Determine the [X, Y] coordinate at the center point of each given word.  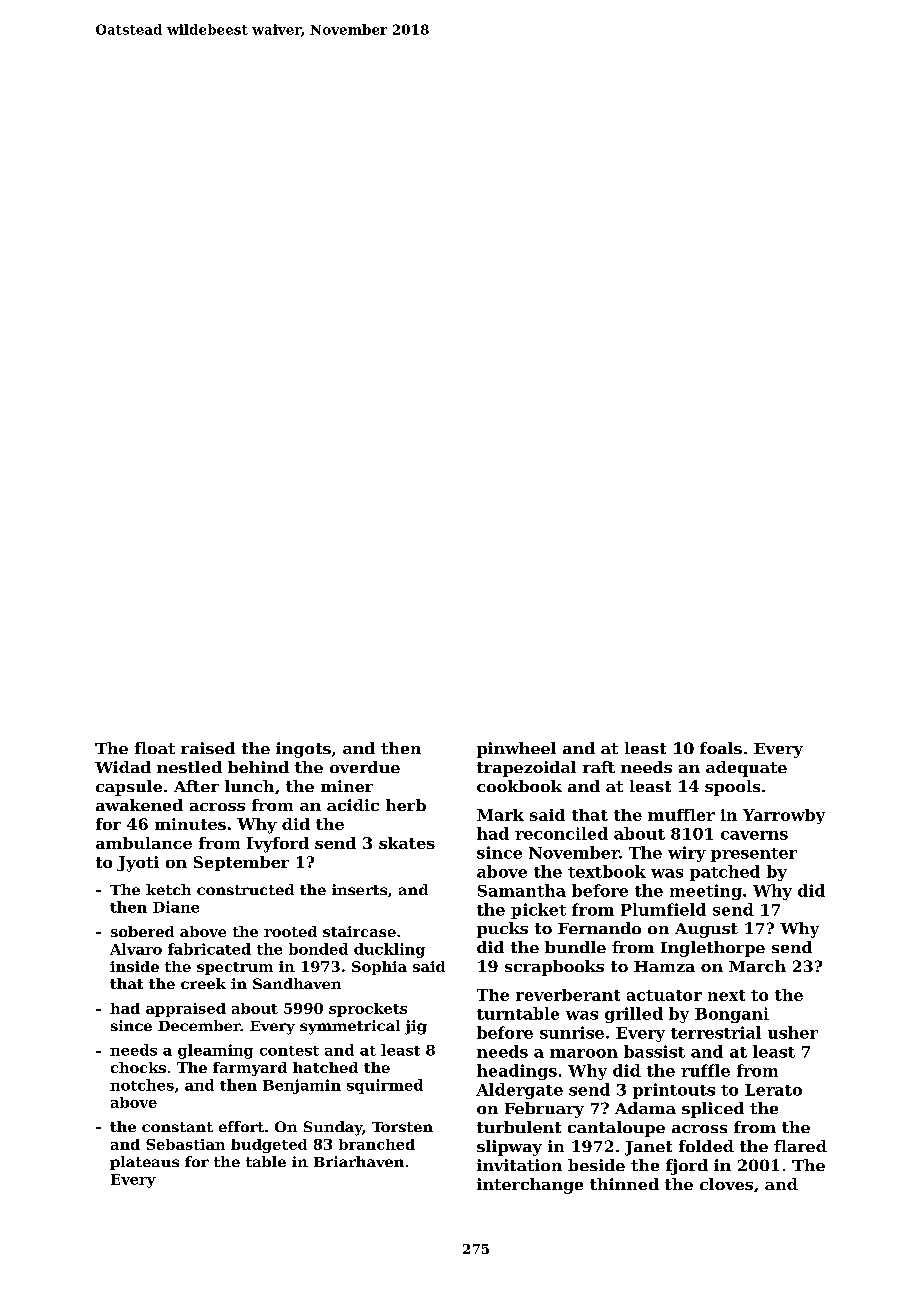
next [726, 995]
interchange [530, 1186]
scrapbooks [554, 968]
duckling [389, 950]
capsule [129, 788]
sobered [142, 931]
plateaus [144, 1163]
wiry [687, 854]
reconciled [561, 833]
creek [203, 983]
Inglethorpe [713, 949]
